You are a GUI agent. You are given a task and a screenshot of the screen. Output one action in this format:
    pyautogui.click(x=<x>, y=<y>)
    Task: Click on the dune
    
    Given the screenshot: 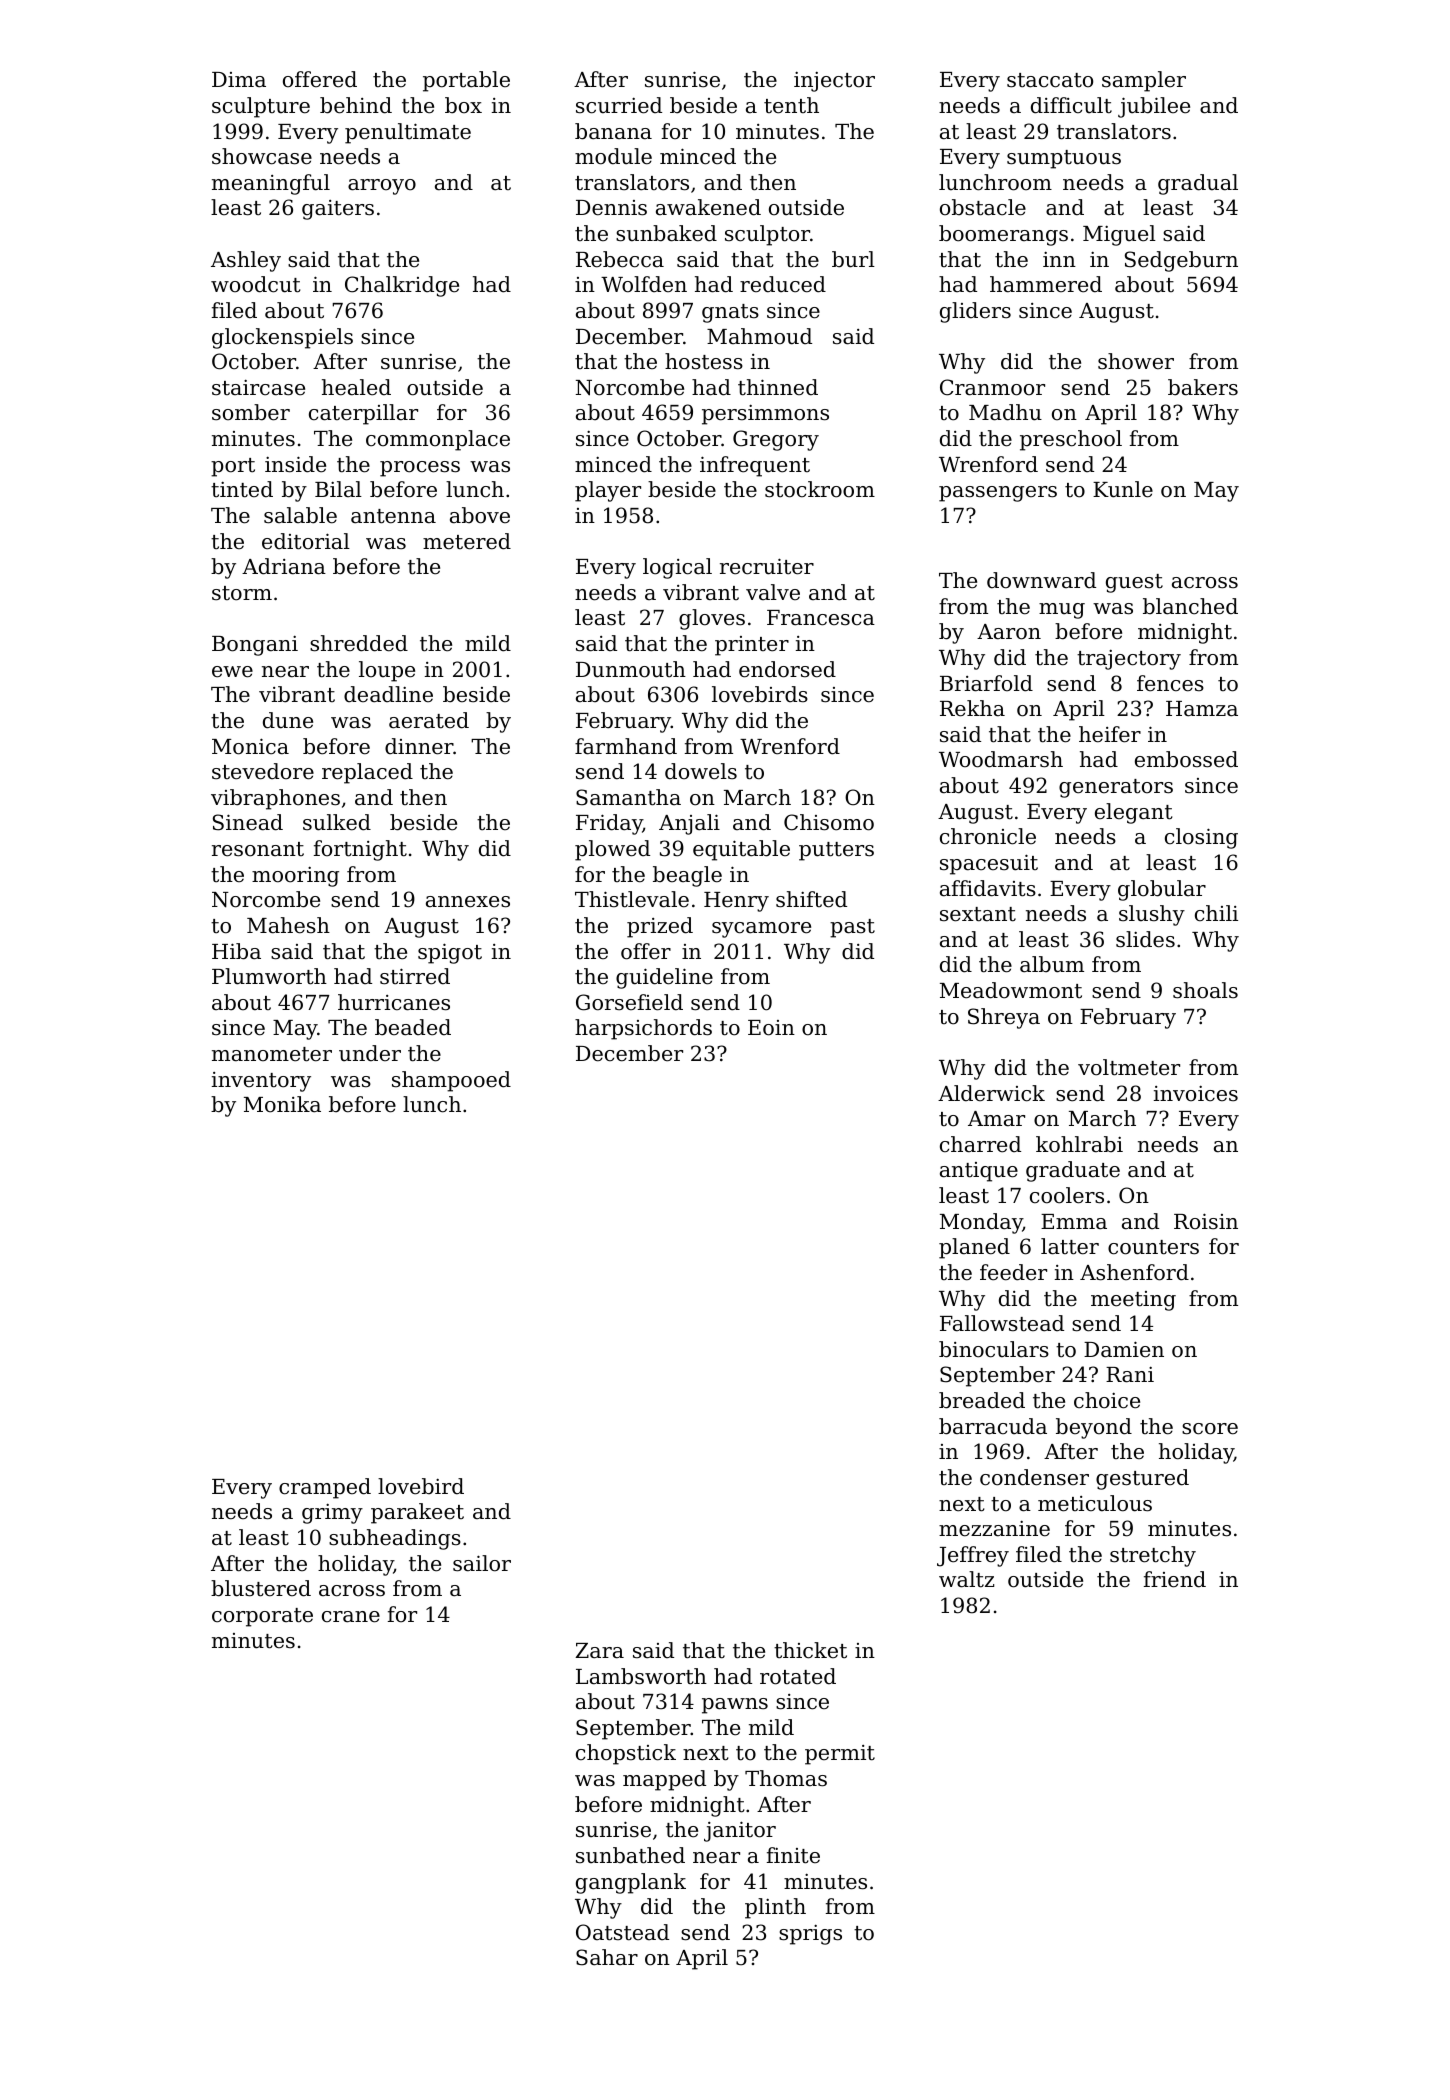 What is the action you would take?
    pyautogui.click(x=288, y=720)
